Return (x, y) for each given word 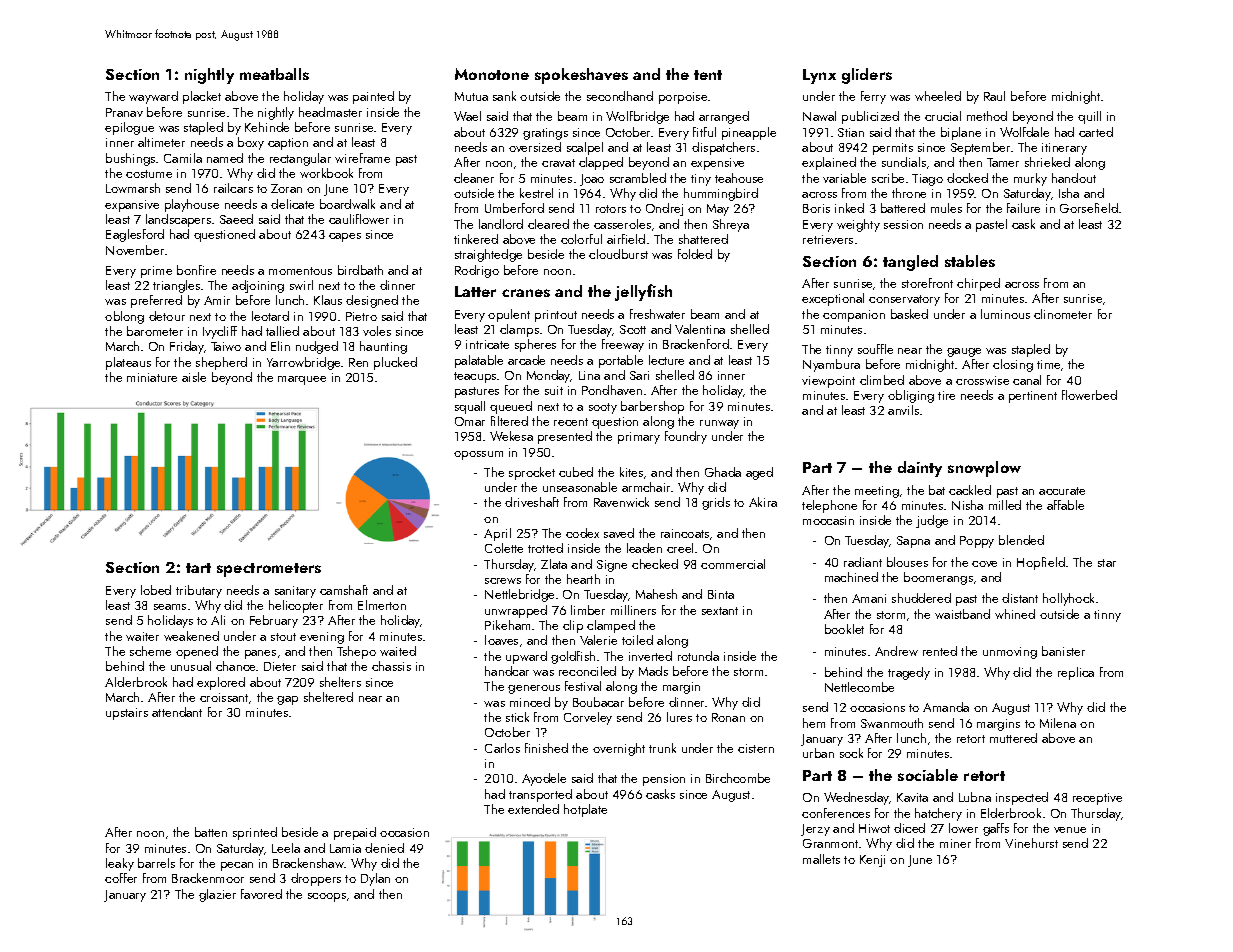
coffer (121, 878)
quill (1089, 117)
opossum (478, 455)
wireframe (362, 158)
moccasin (828, 520)
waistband (962, 614)
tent (708, 75)
